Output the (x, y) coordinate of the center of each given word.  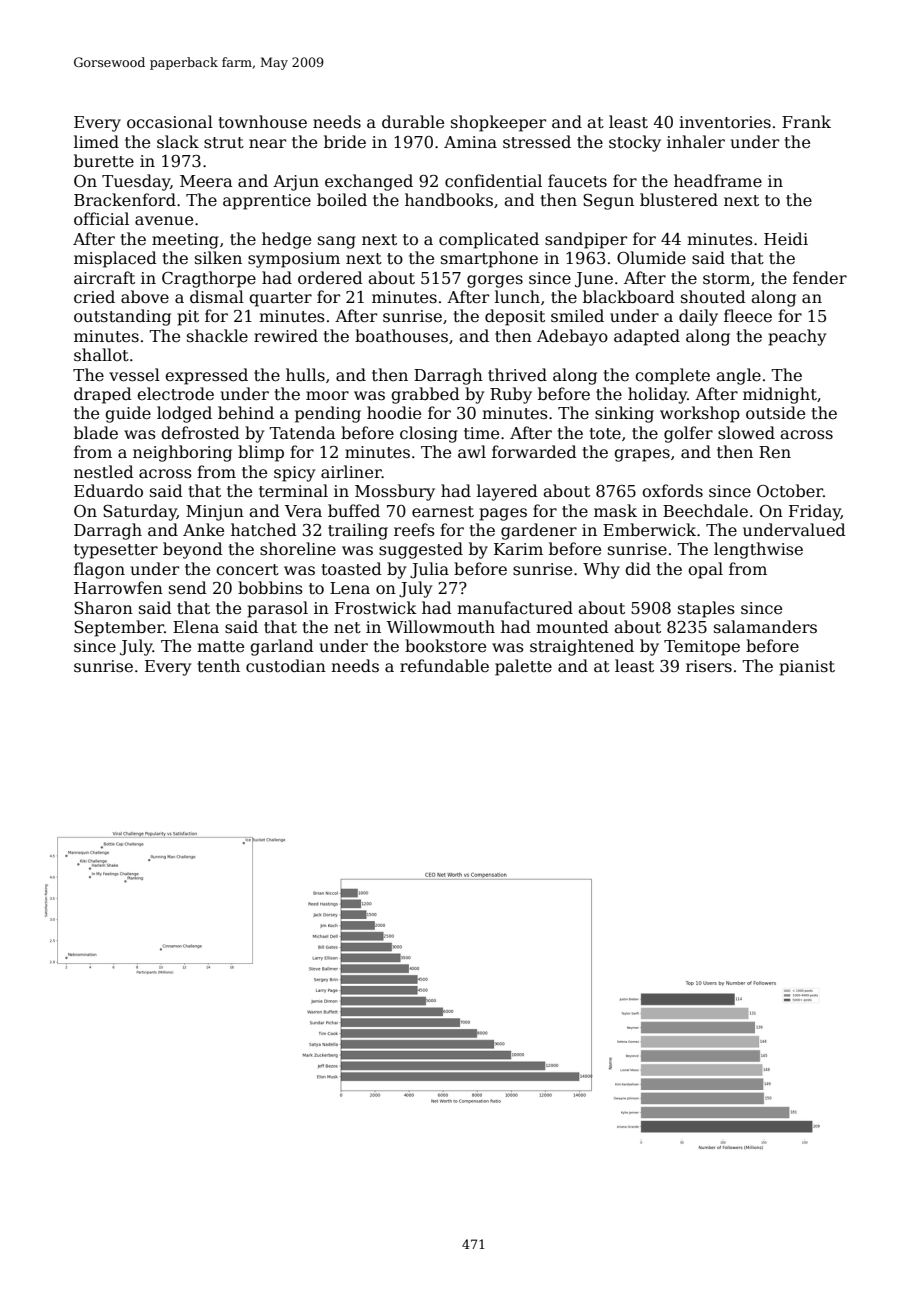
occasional (170, 122)
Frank (806, 121)
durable (413, 122)
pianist (807, 668)
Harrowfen (118, 588)
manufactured (515, 607)
